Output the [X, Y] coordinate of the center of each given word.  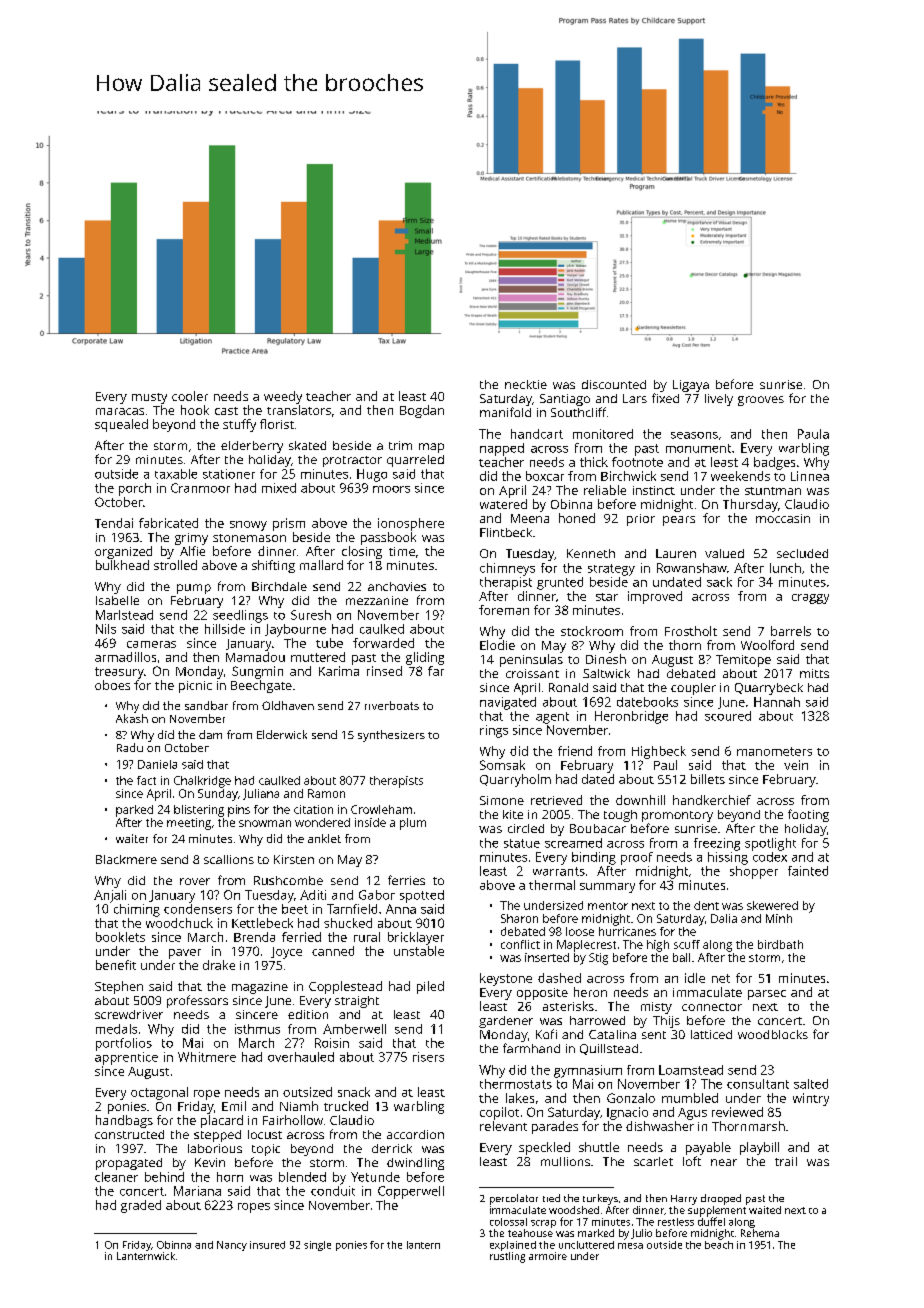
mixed [279, 488]
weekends [740, 476]
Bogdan [422, 411]
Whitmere [207, 1057]
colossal [508, 1222]
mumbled [690, 1098]
